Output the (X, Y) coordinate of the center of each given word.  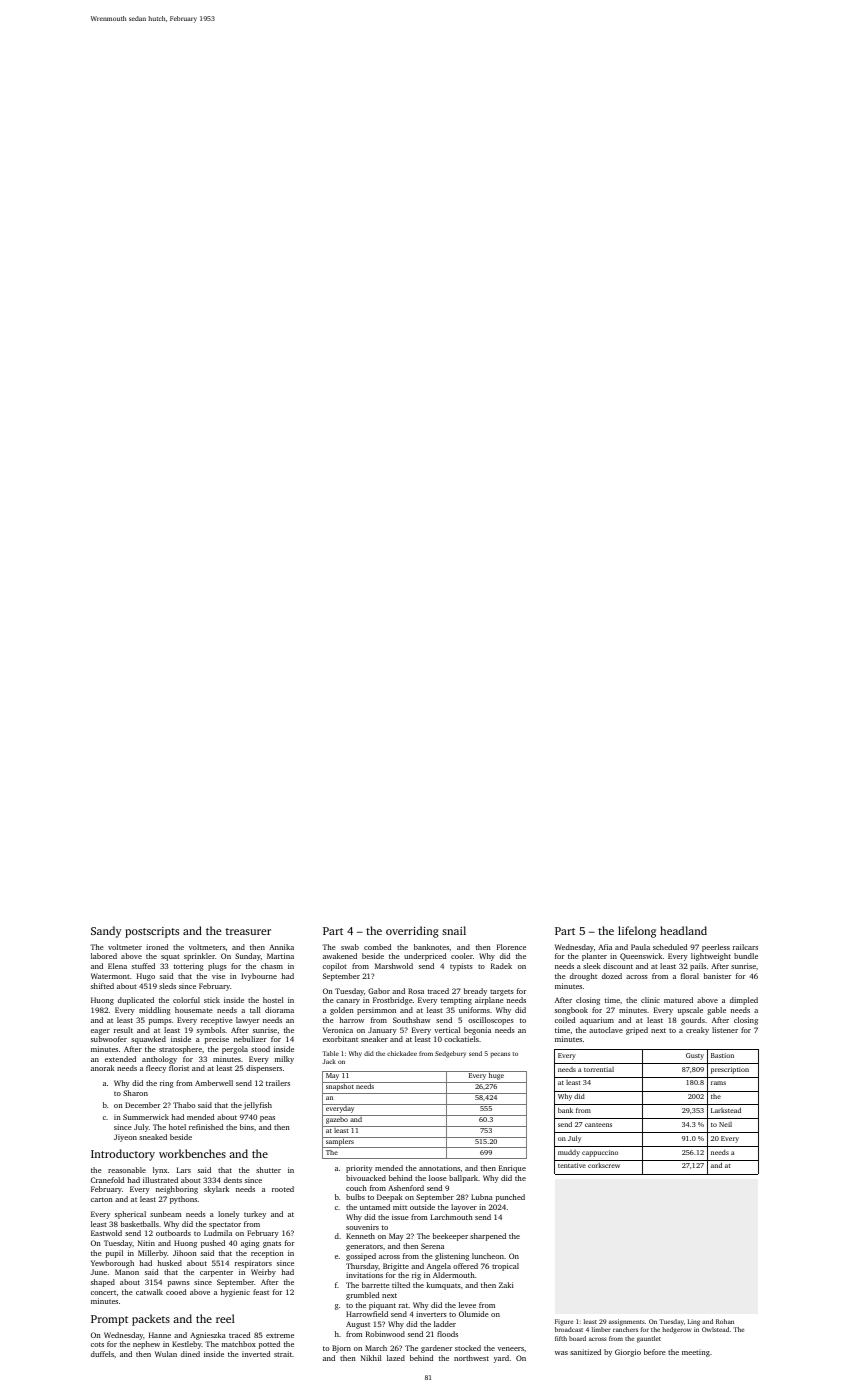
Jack (329, 1061)
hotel (177, 1127)
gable (716, 1011)
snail (454, 930)
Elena (117, 966)
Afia (605, 947)
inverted (256, 1354)
